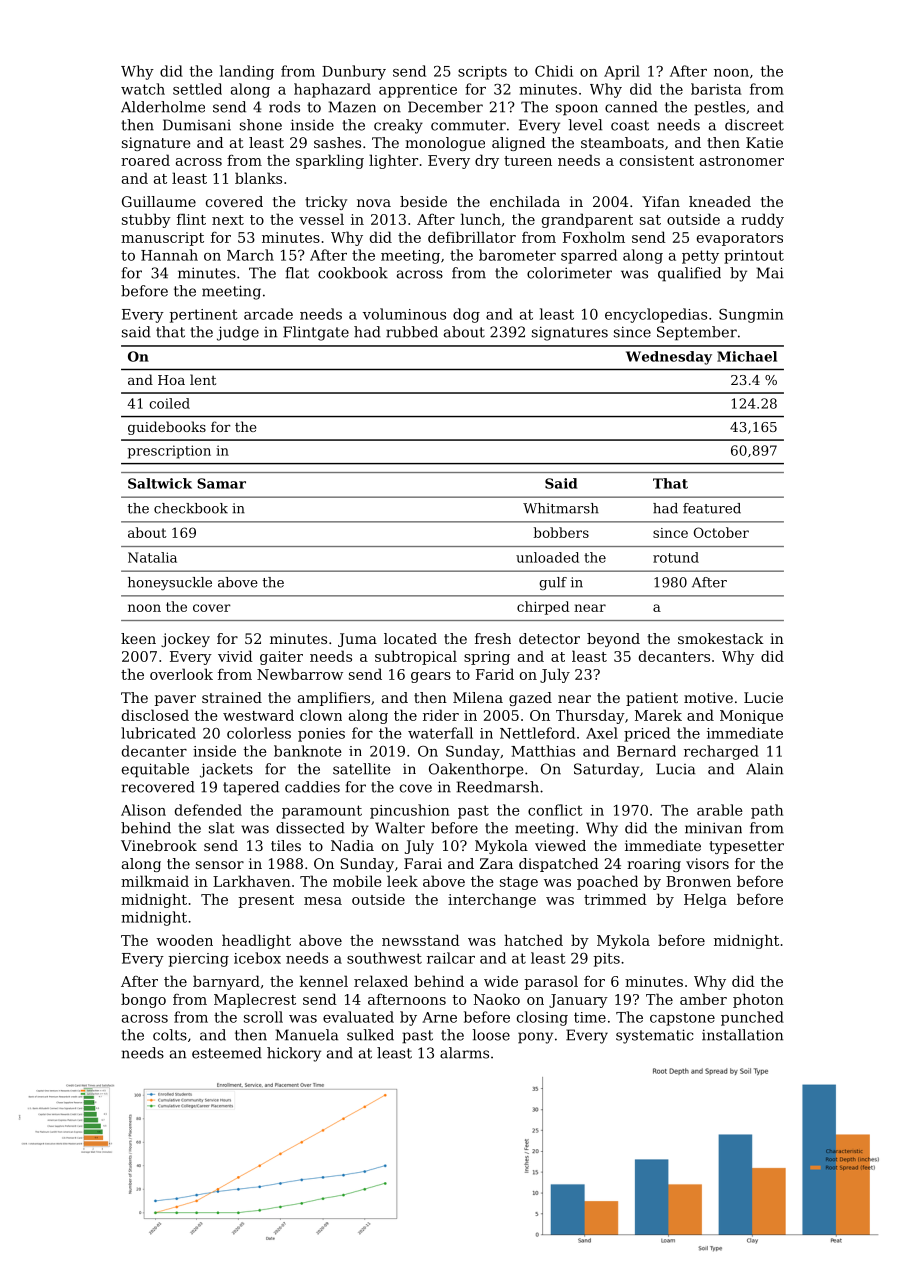  Describe the element at coordinates (763, 697) in the image. I see `Lucie` at that location.
